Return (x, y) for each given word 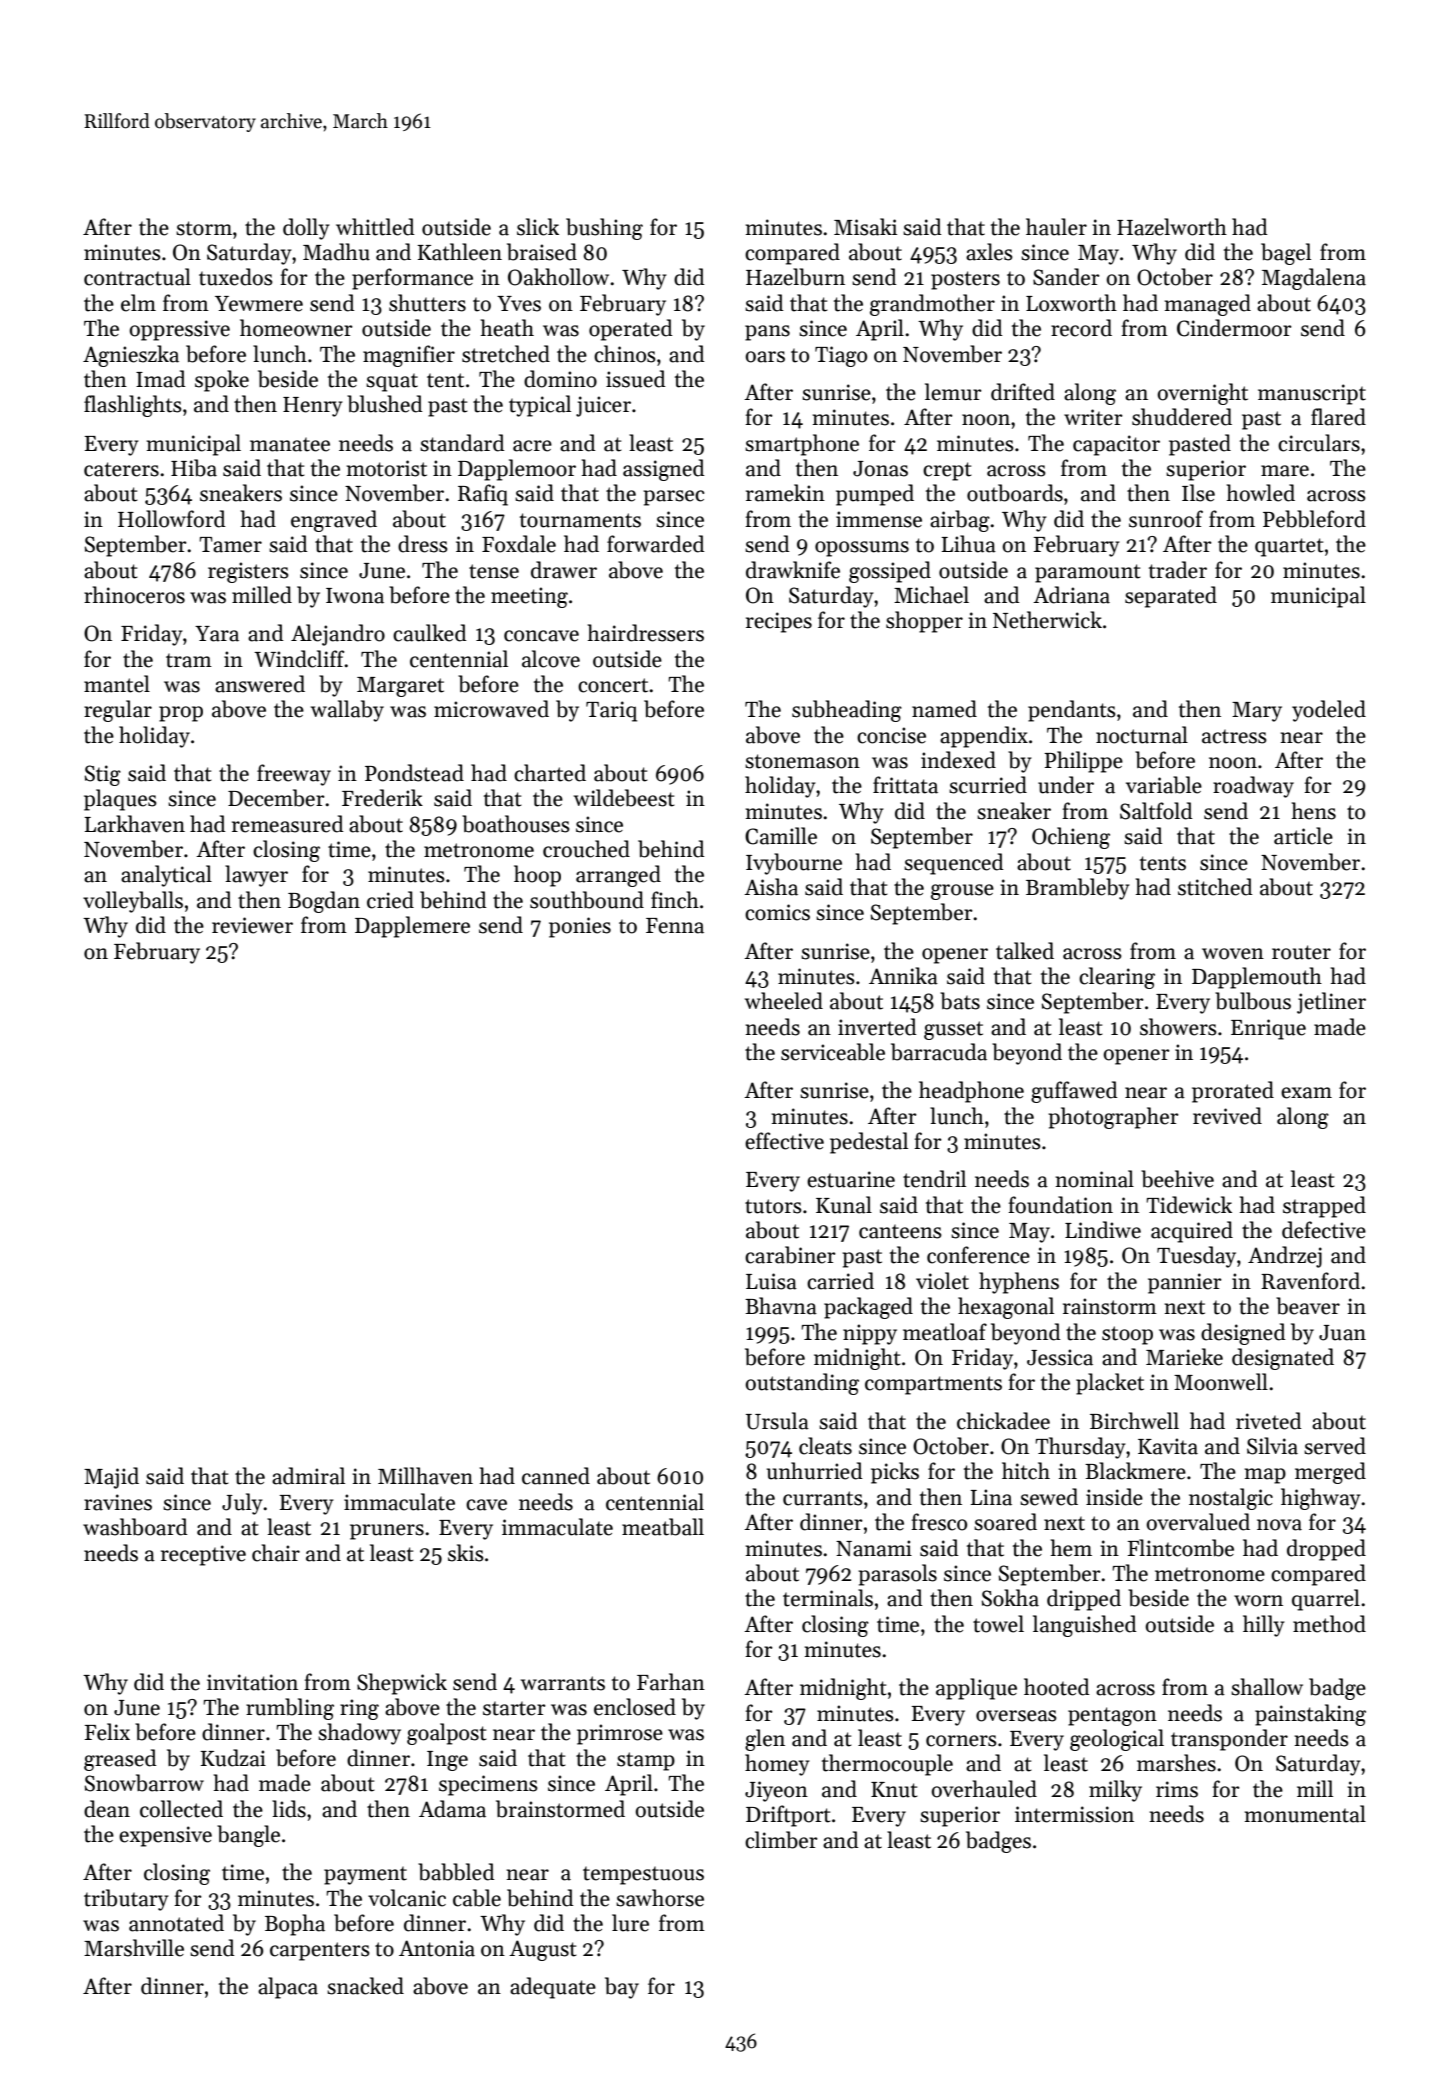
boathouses (516, 824)
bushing (604, 229)
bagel (1286, 254)
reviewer (252, 925)
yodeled (1329, 711)
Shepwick (402, 1684)
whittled (375, 227)
